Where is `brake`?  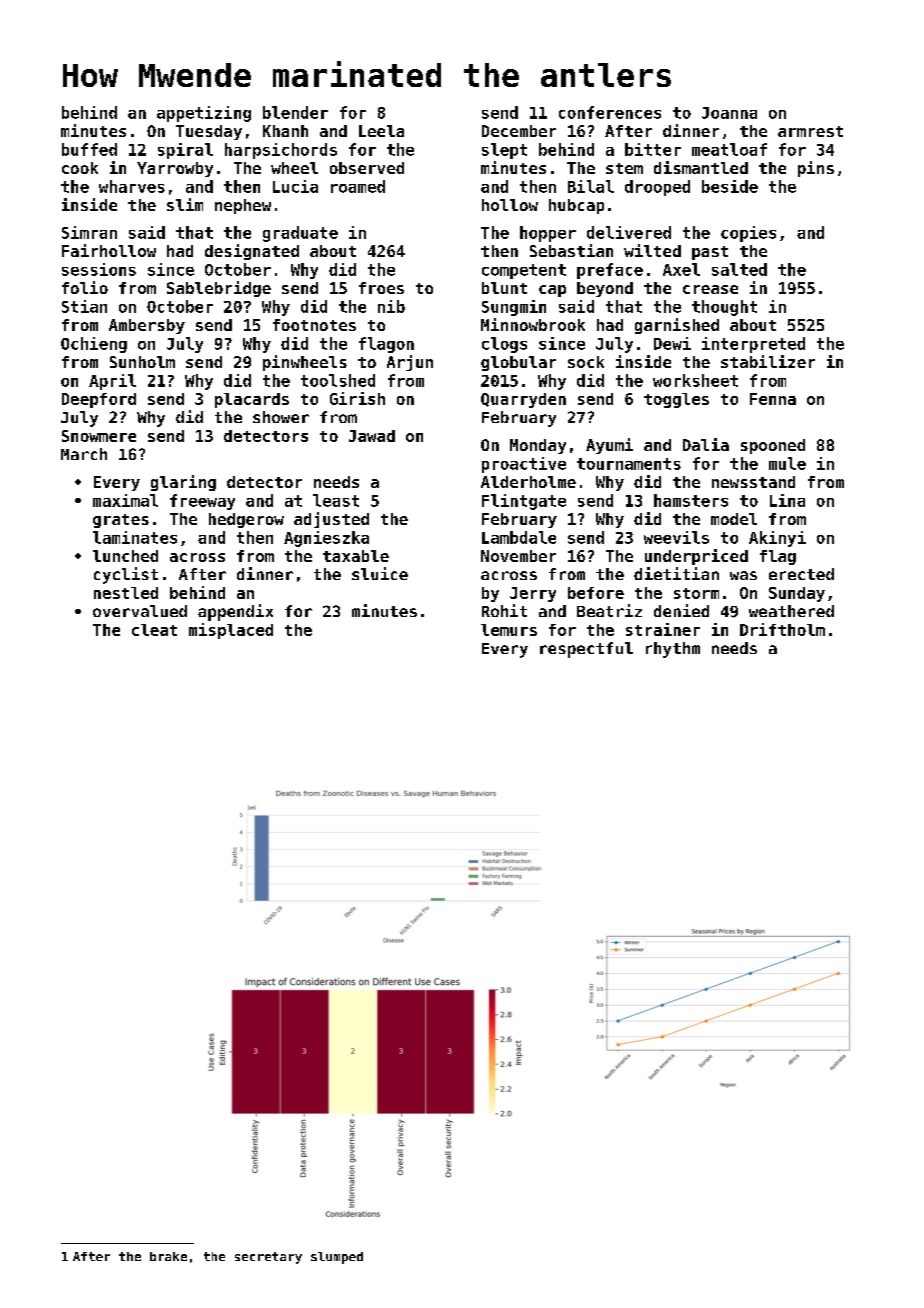 brake is located at coordinates (168, 1256).
